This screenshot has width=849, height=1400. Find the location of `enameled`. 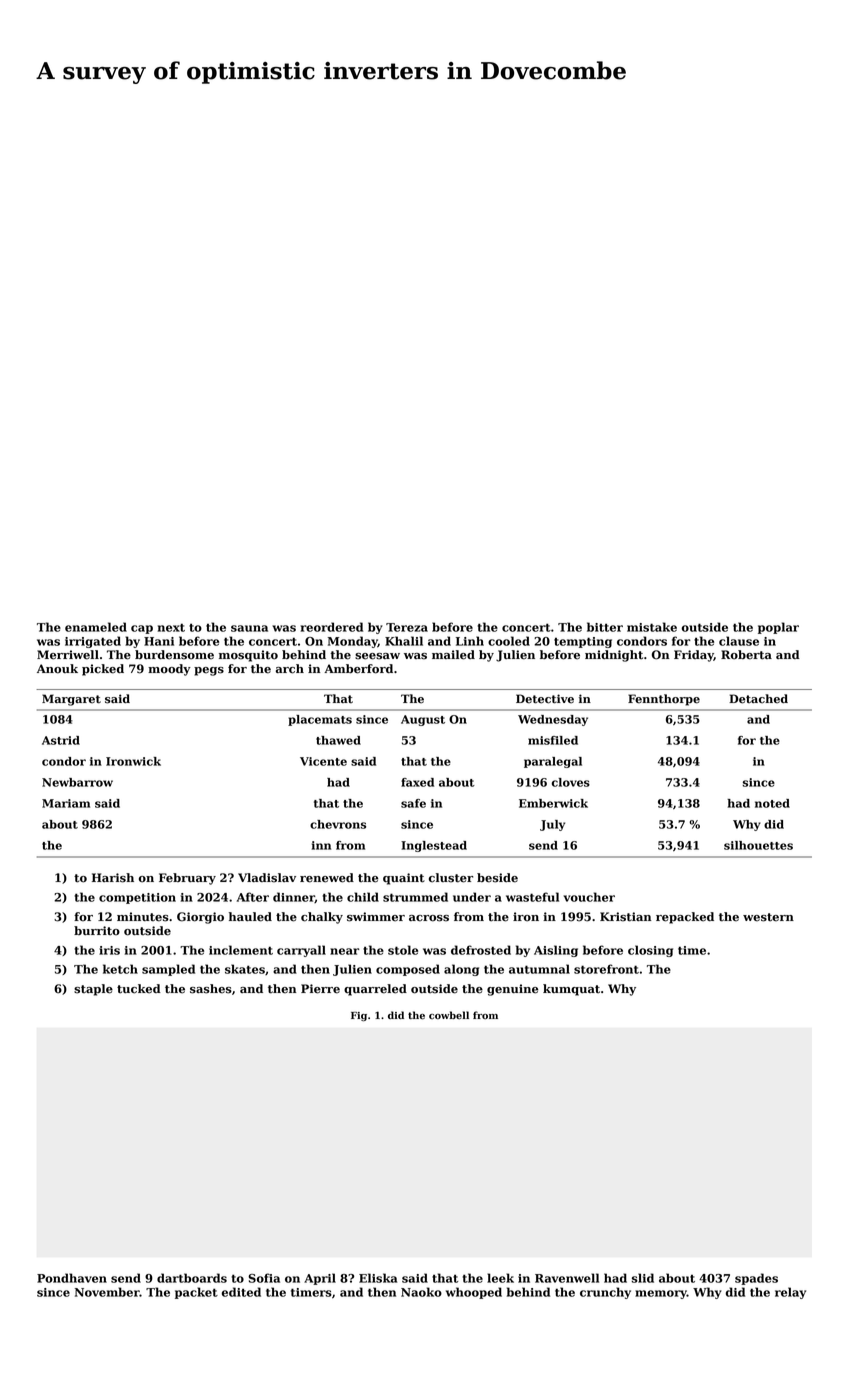

enameled is located at coordinates (96, 627).
